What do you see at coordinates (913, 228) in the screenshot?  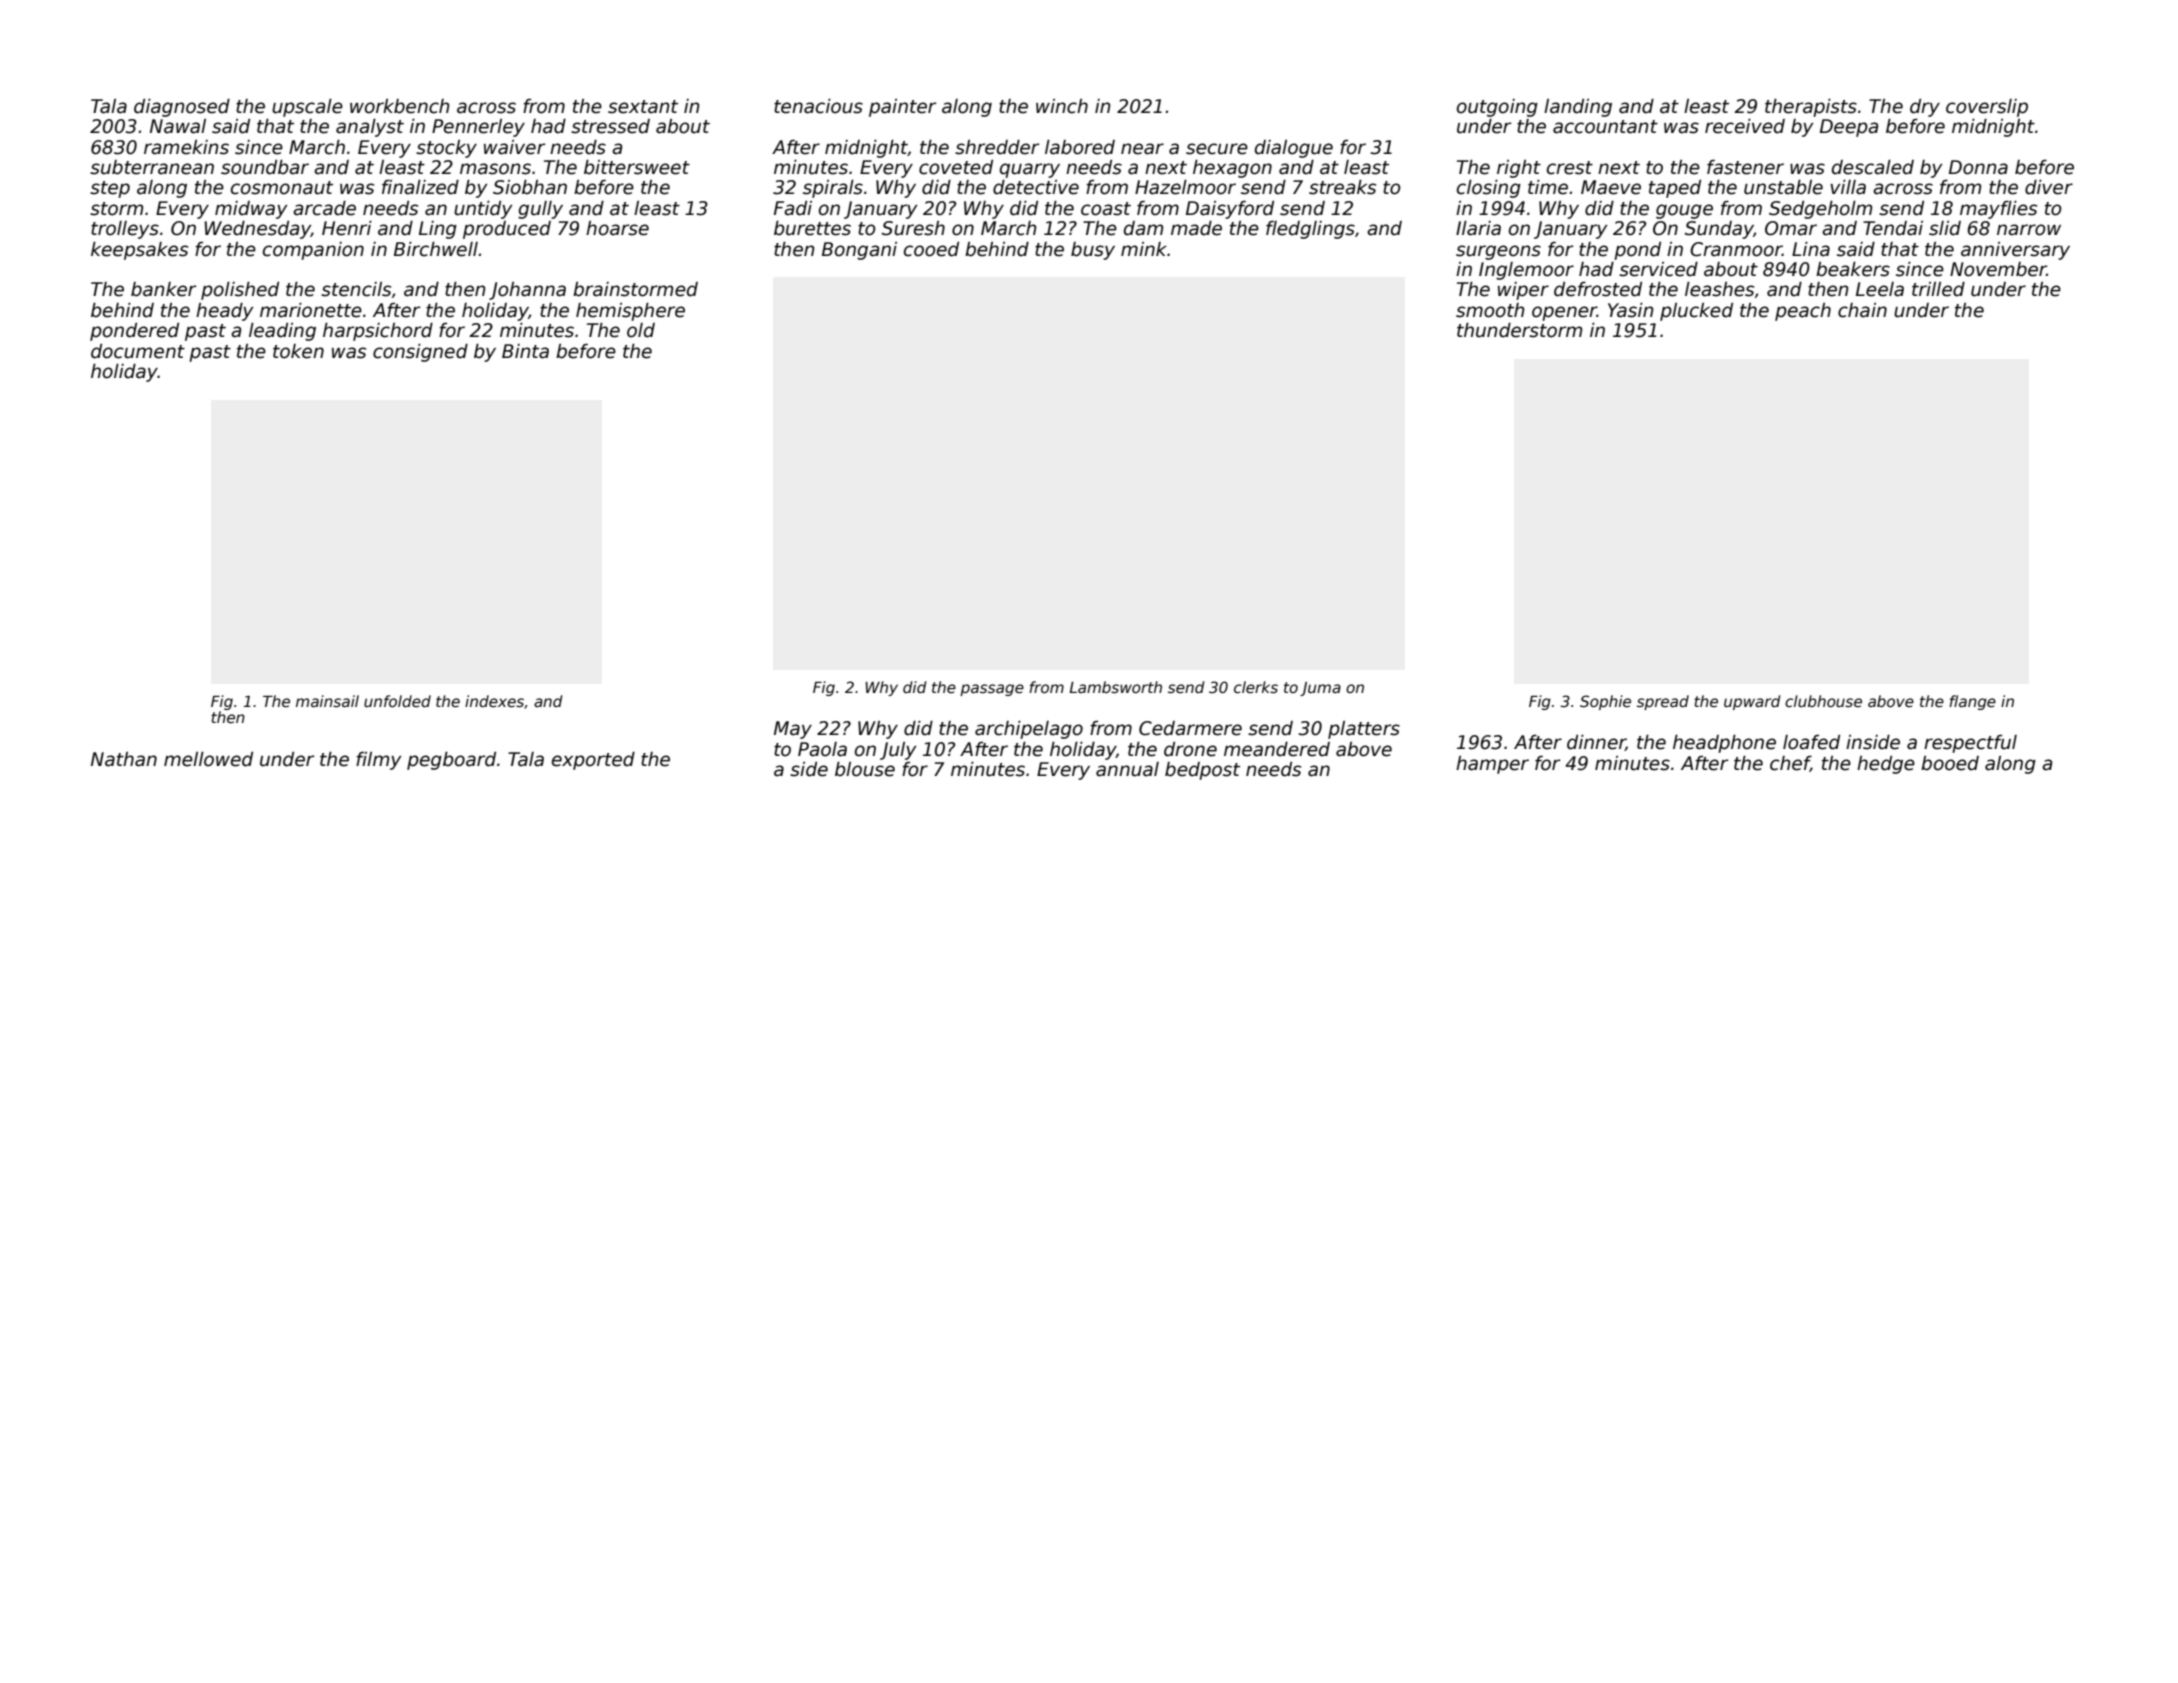 I see `Suresh` at bounding box center [913, 228].
